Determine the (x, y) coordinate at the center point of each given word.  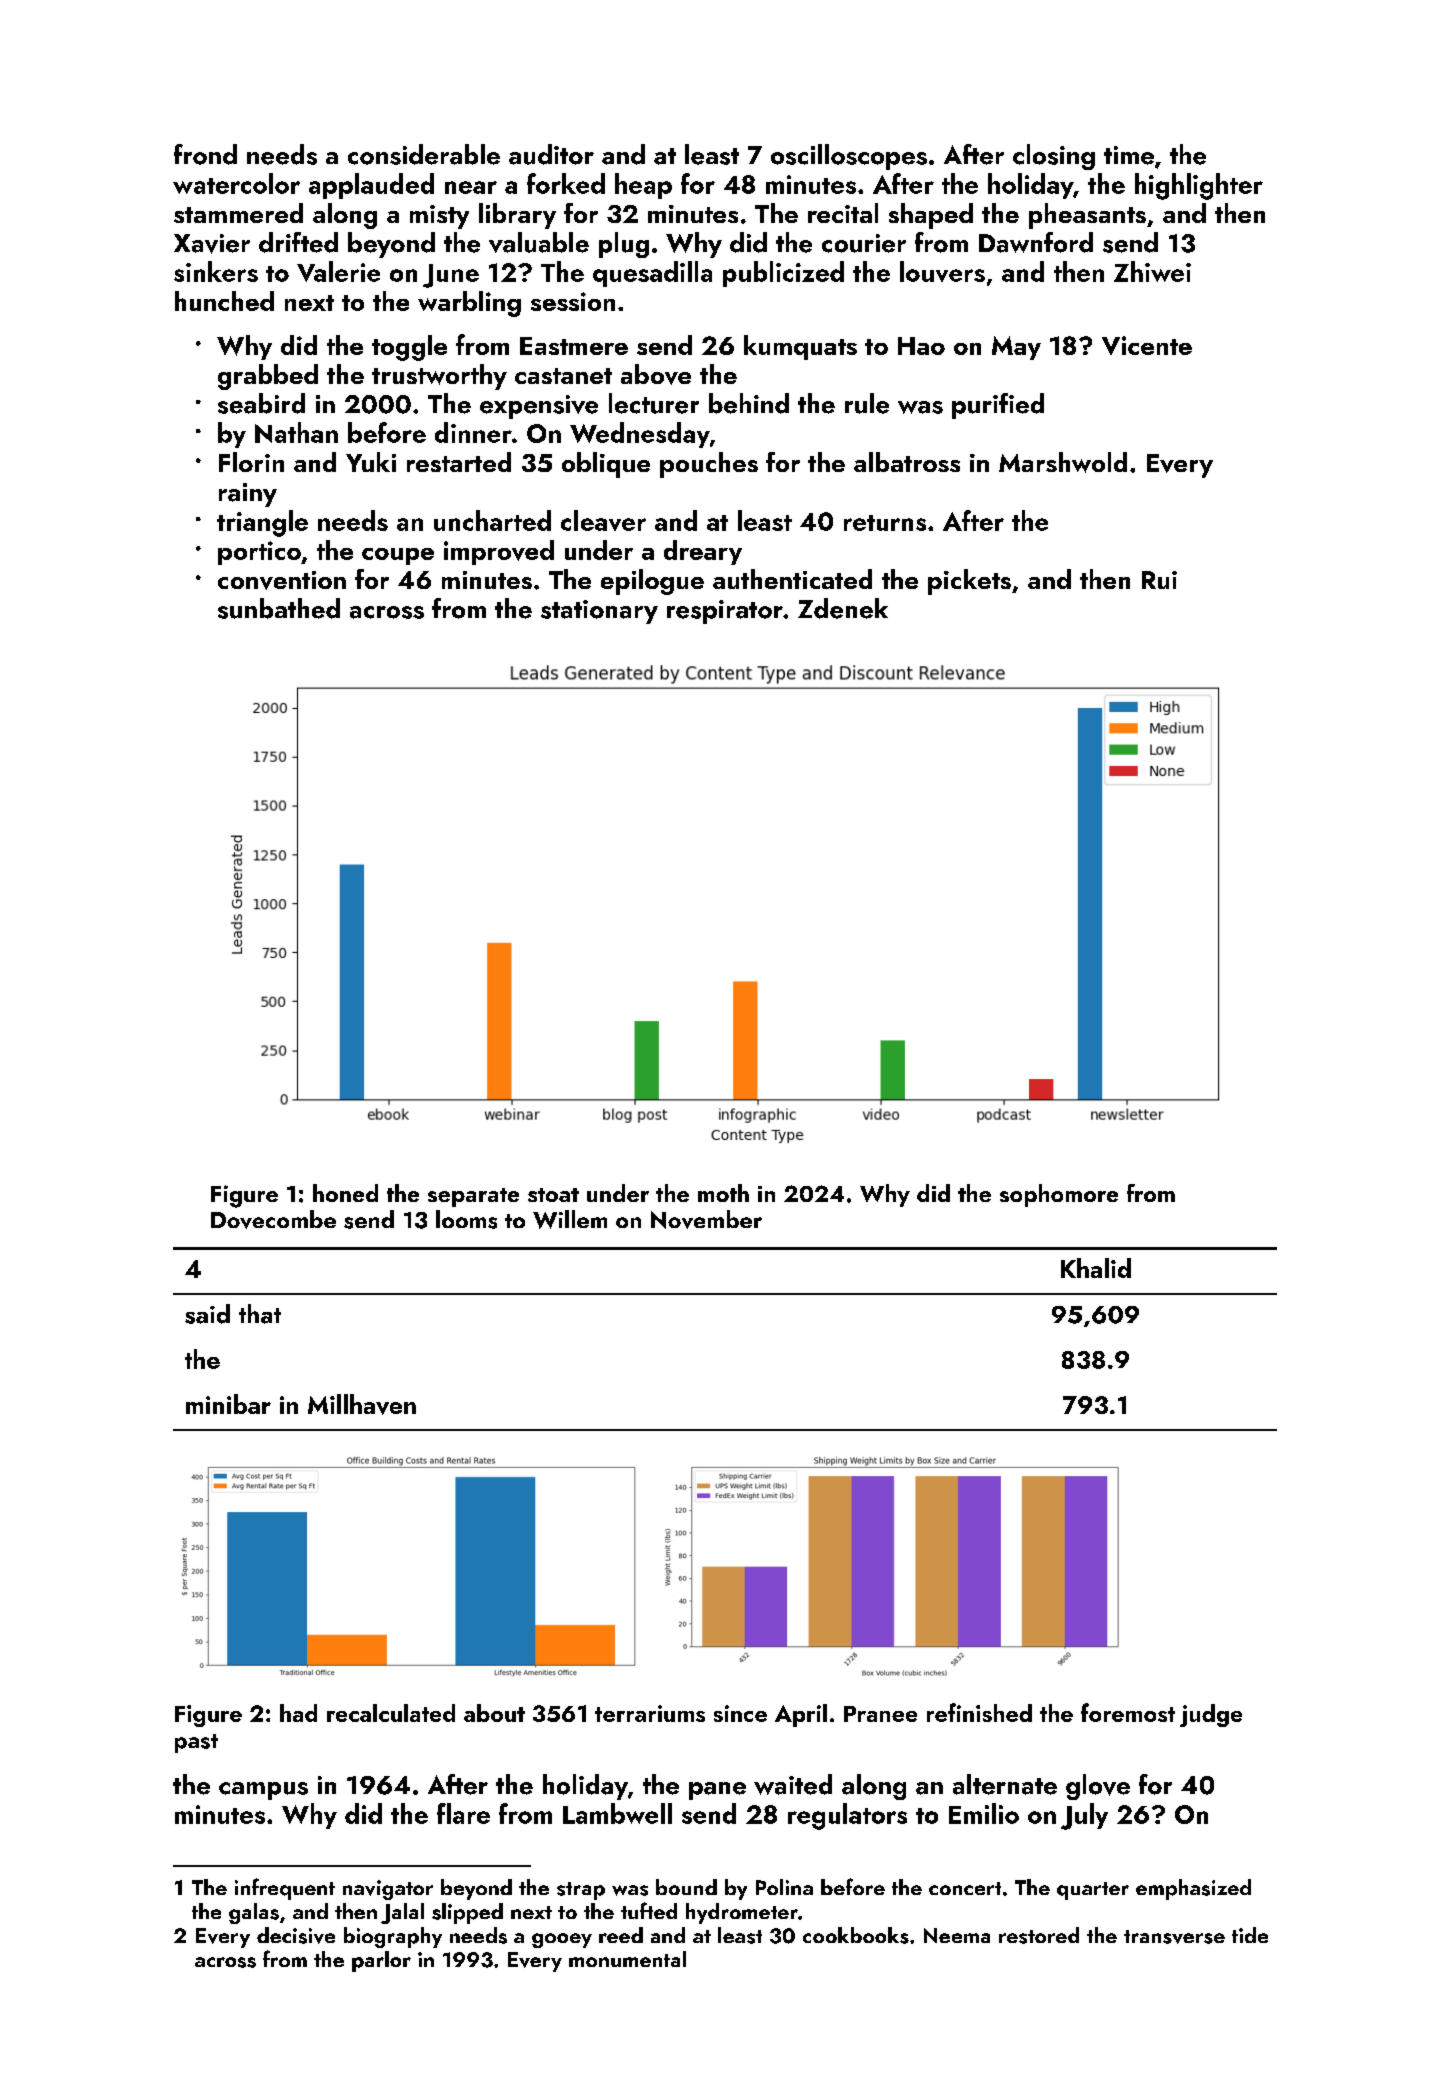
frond (205, 154)
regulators (847, 1816)
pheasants (1087, 216)
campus (263, 1791)
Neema (957, 1935)
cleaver (603, 520)
